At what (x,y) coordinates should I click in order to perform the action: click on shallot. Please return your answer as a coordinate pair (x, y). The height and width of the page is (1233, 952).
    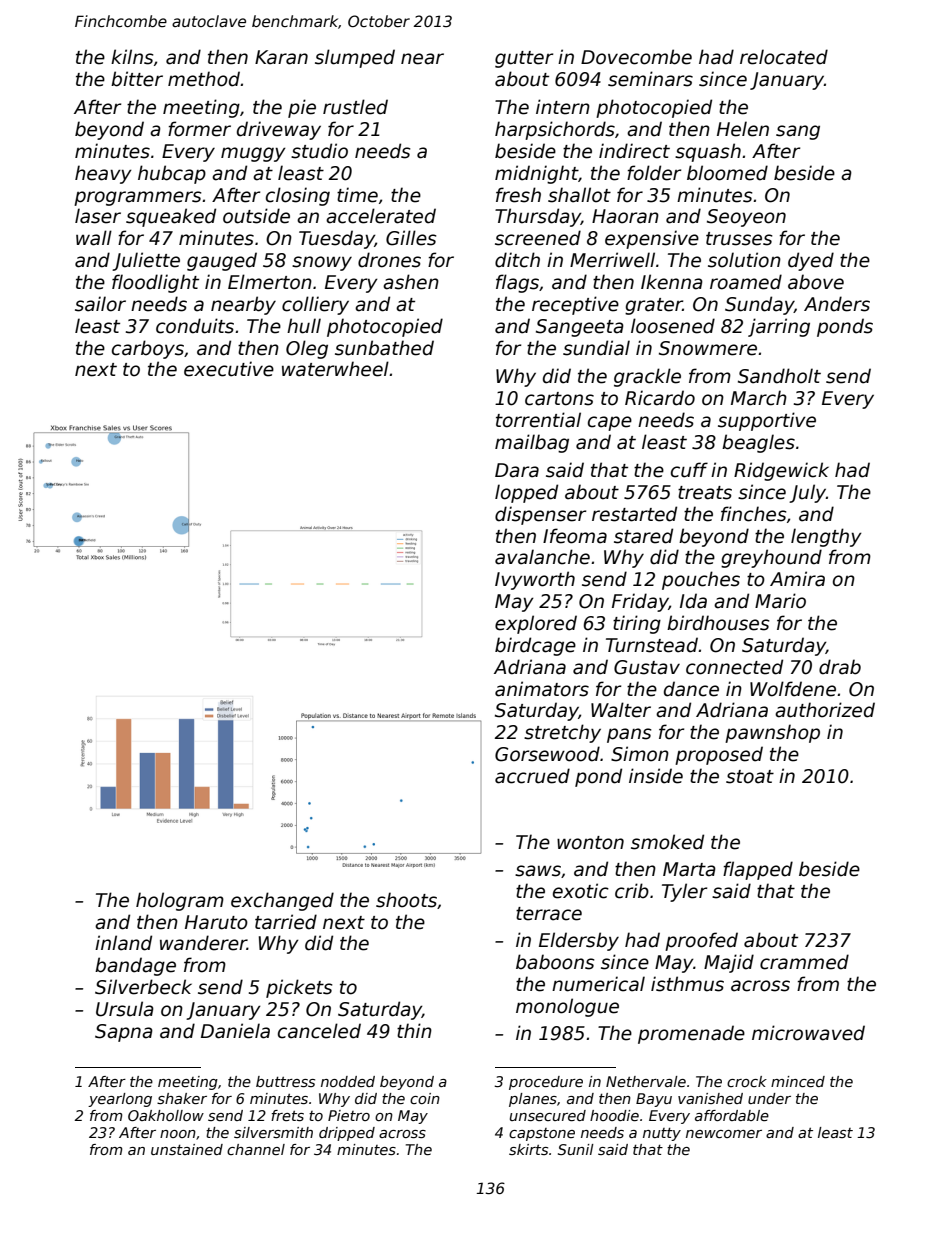
    Looking at the image, I should click on (579, 195).
